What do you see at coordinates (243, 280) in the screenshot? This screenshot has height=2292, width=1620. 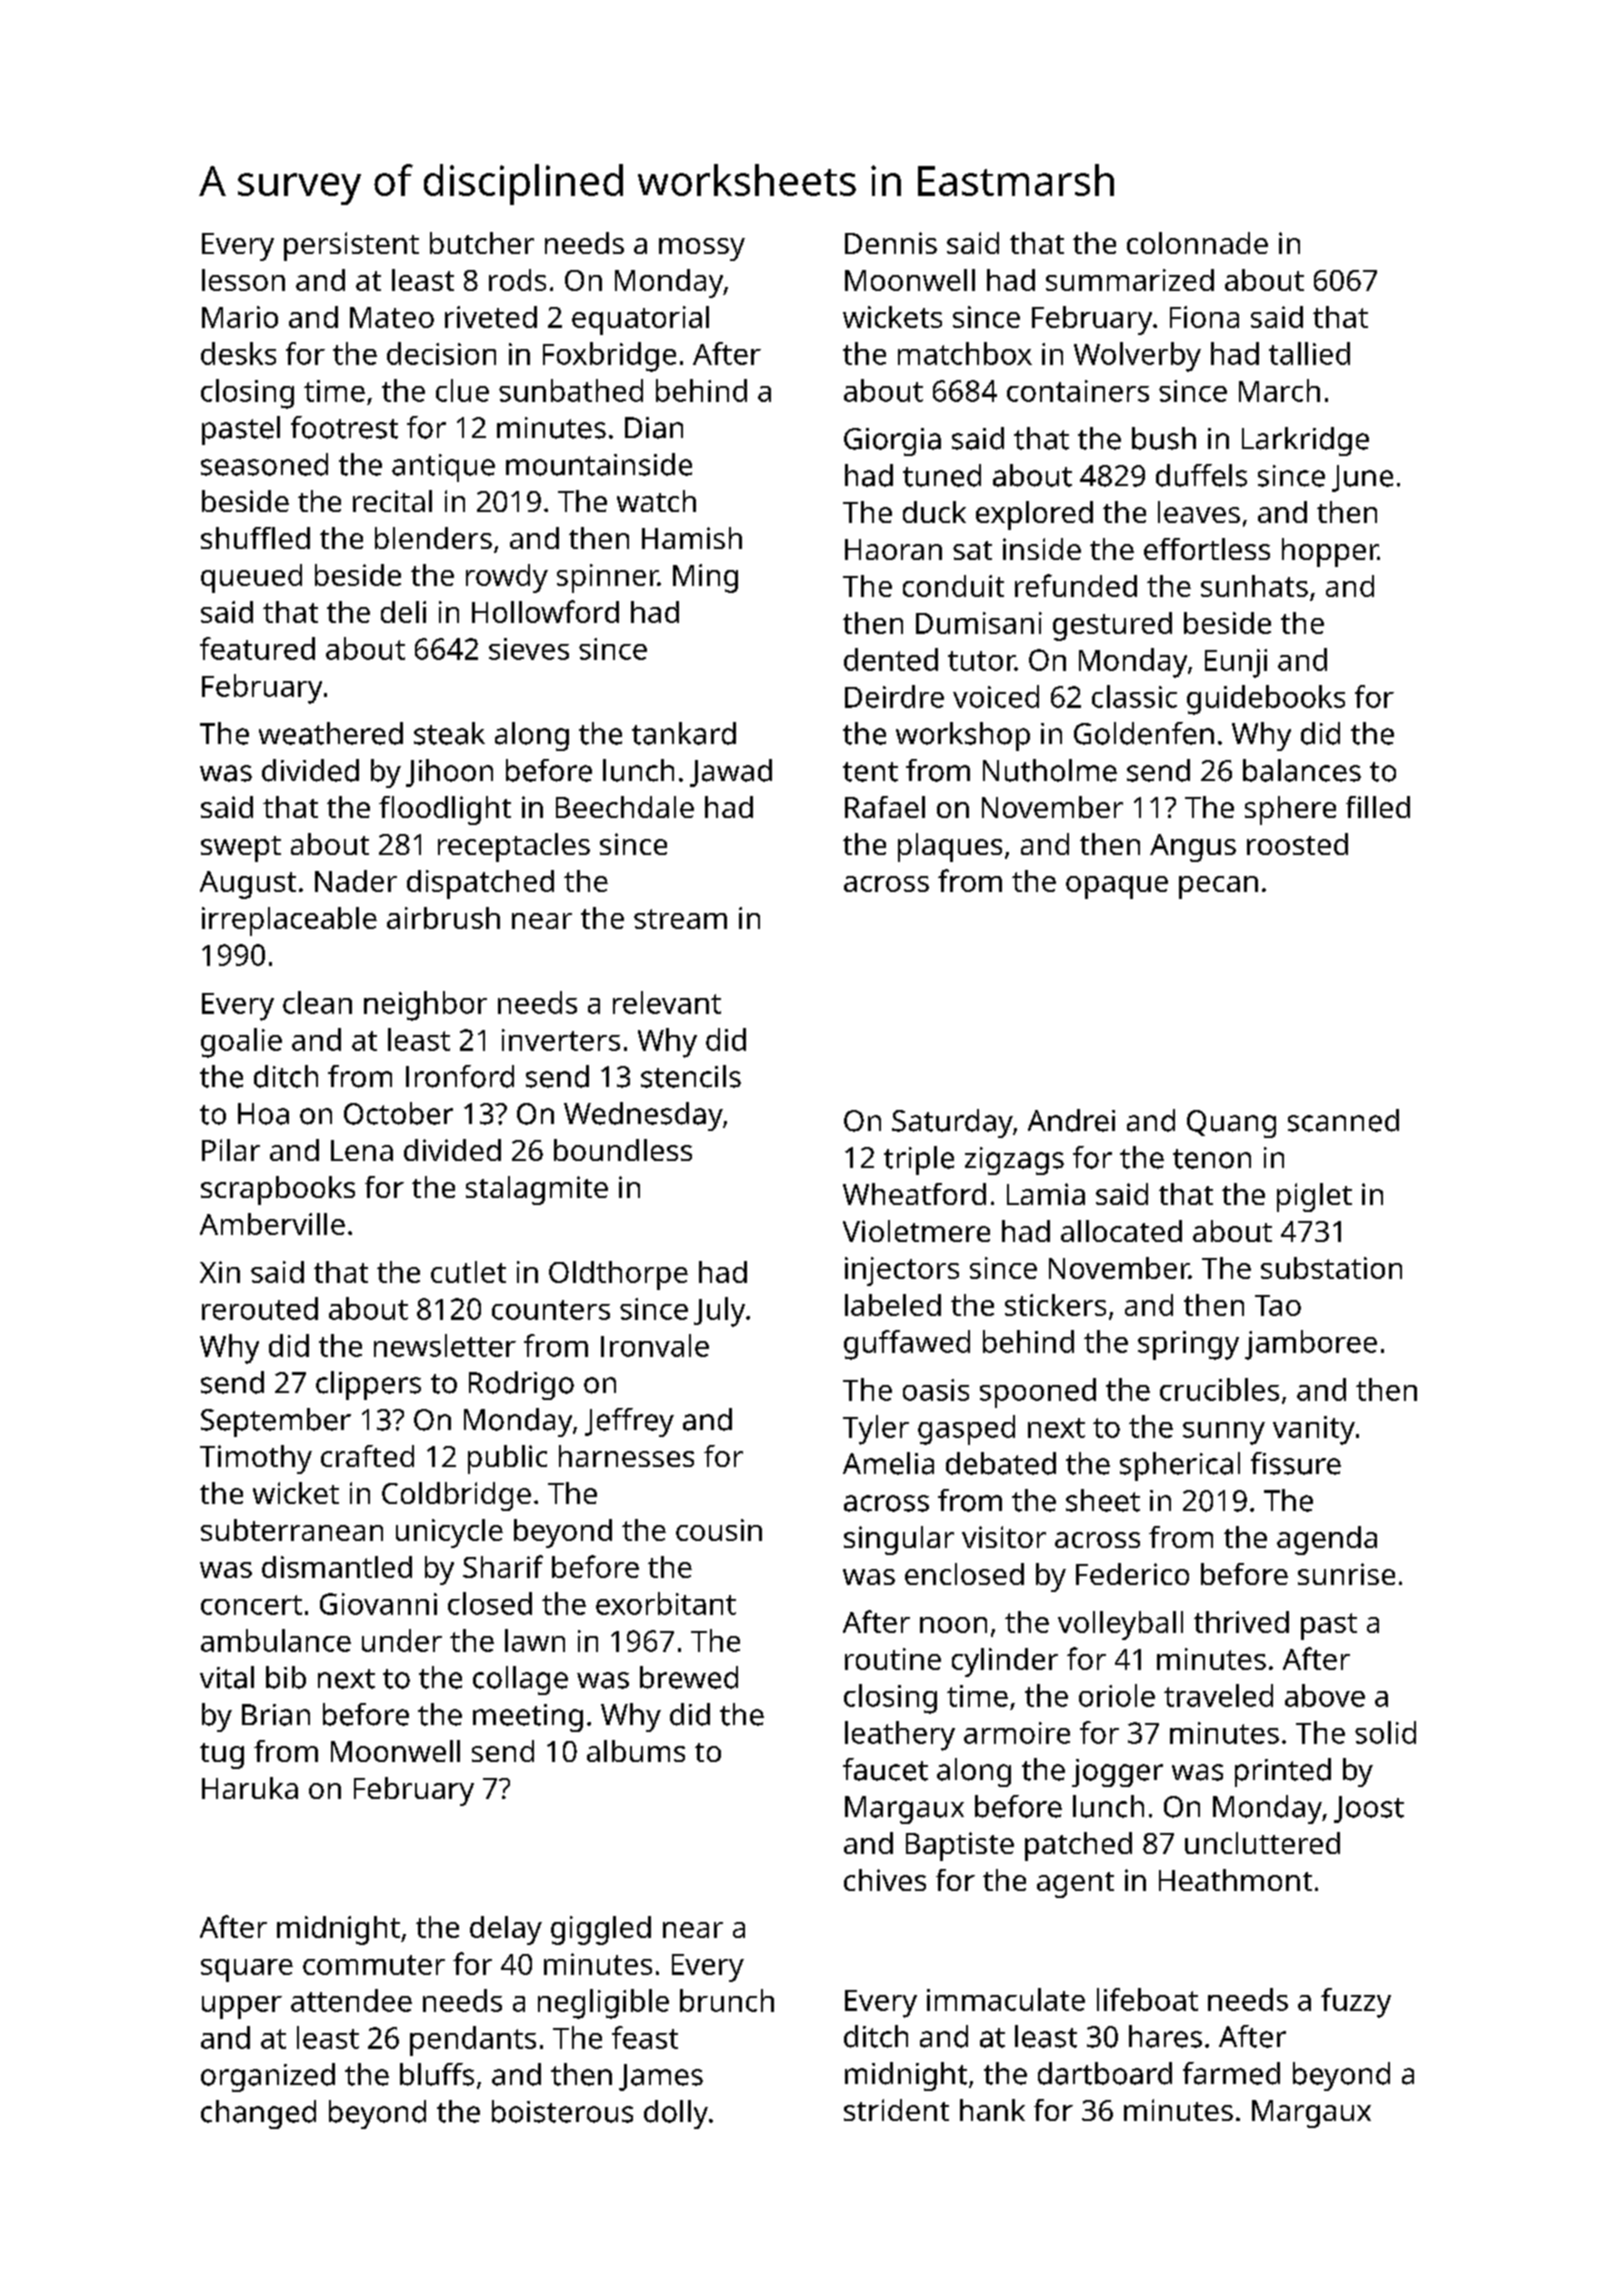 I see `lesson` at bounding box center [243, 280].
